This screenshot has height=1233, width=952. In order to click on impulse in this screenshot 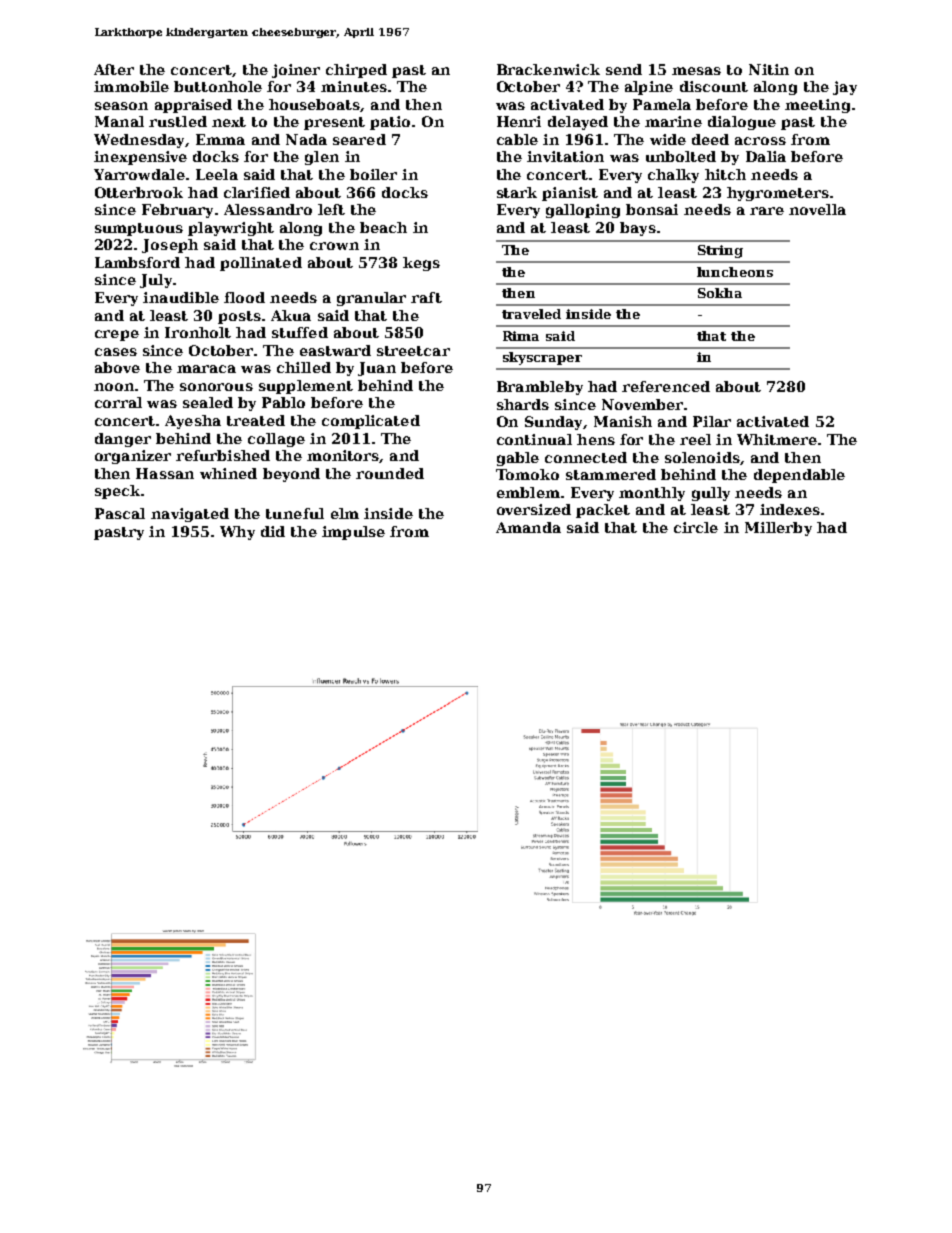, I will do `click(353, 533)`.
